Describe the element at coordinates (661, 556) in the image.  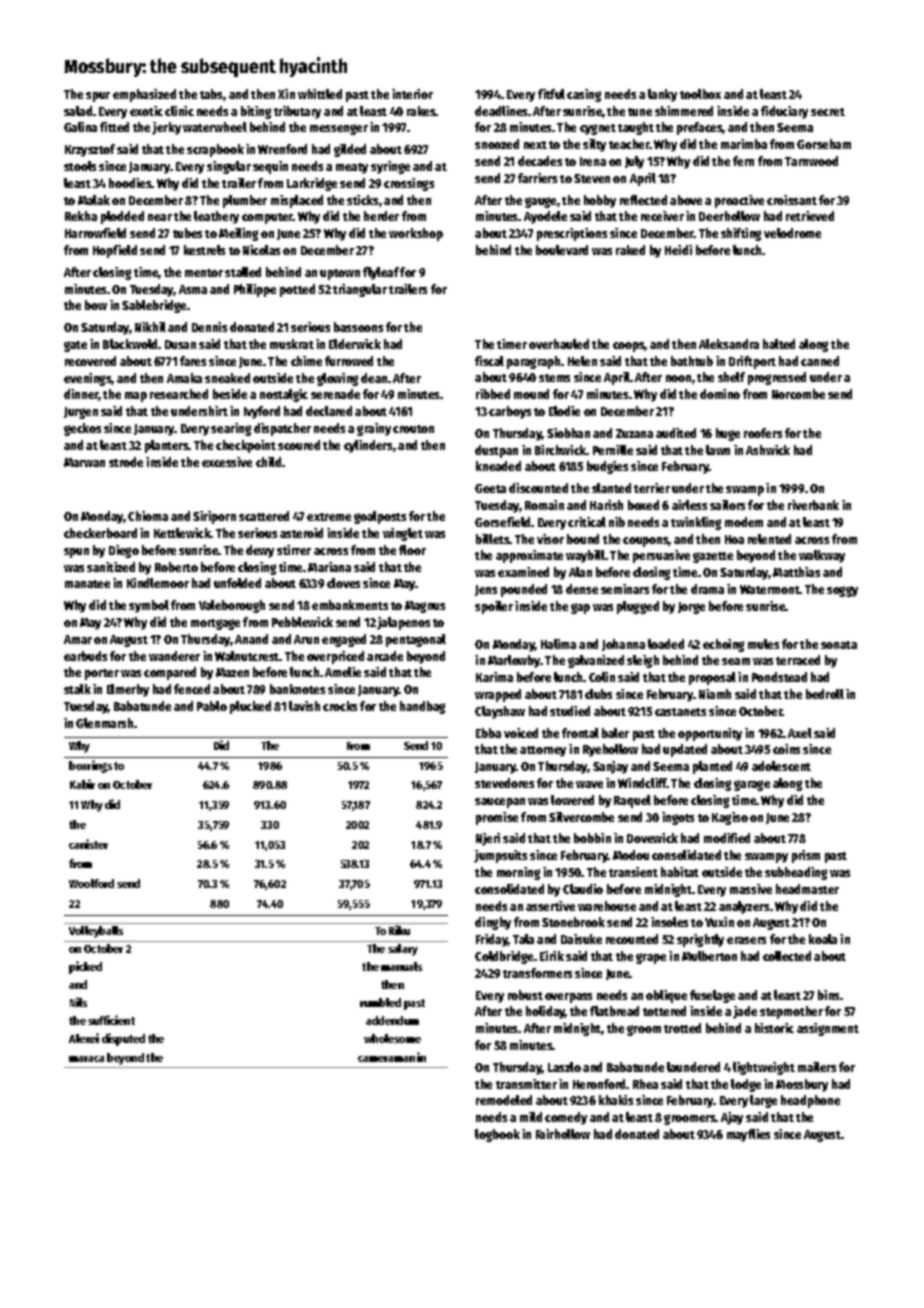
I see `persuasive` at that location.
